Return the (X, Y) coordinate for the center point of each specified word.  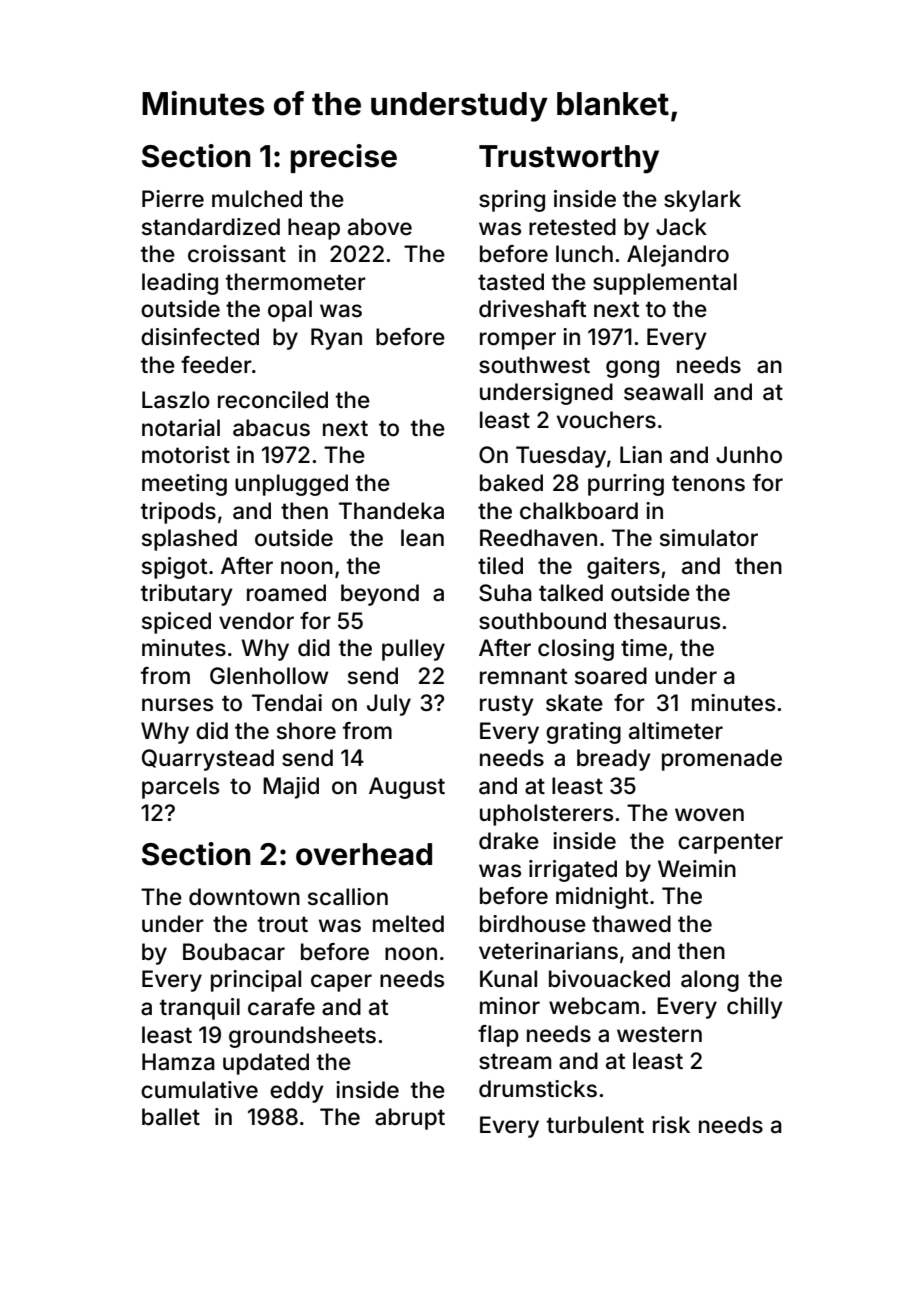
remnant (523, 676)
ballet (171, 1117)
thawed (631, 924)
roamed (286, 593)
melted (408, 924)
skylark (702, 201)
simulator (709, 538)
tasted (511, 282)
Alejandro (678, 256)
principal (256, 981)
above (380, 227)
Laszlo (176, 400)
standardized (211, 227)
